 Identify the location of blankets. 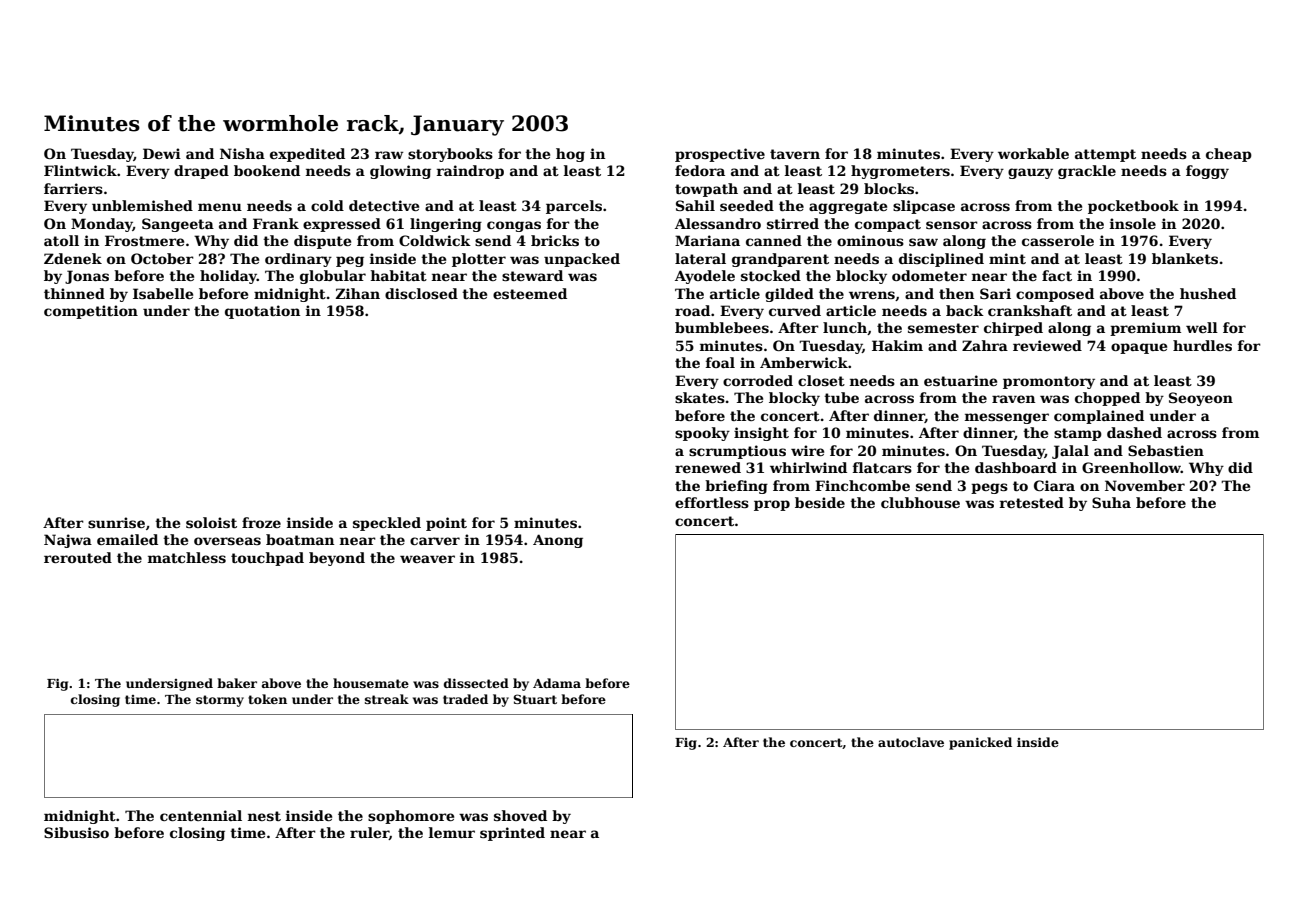
(1185, 258).
